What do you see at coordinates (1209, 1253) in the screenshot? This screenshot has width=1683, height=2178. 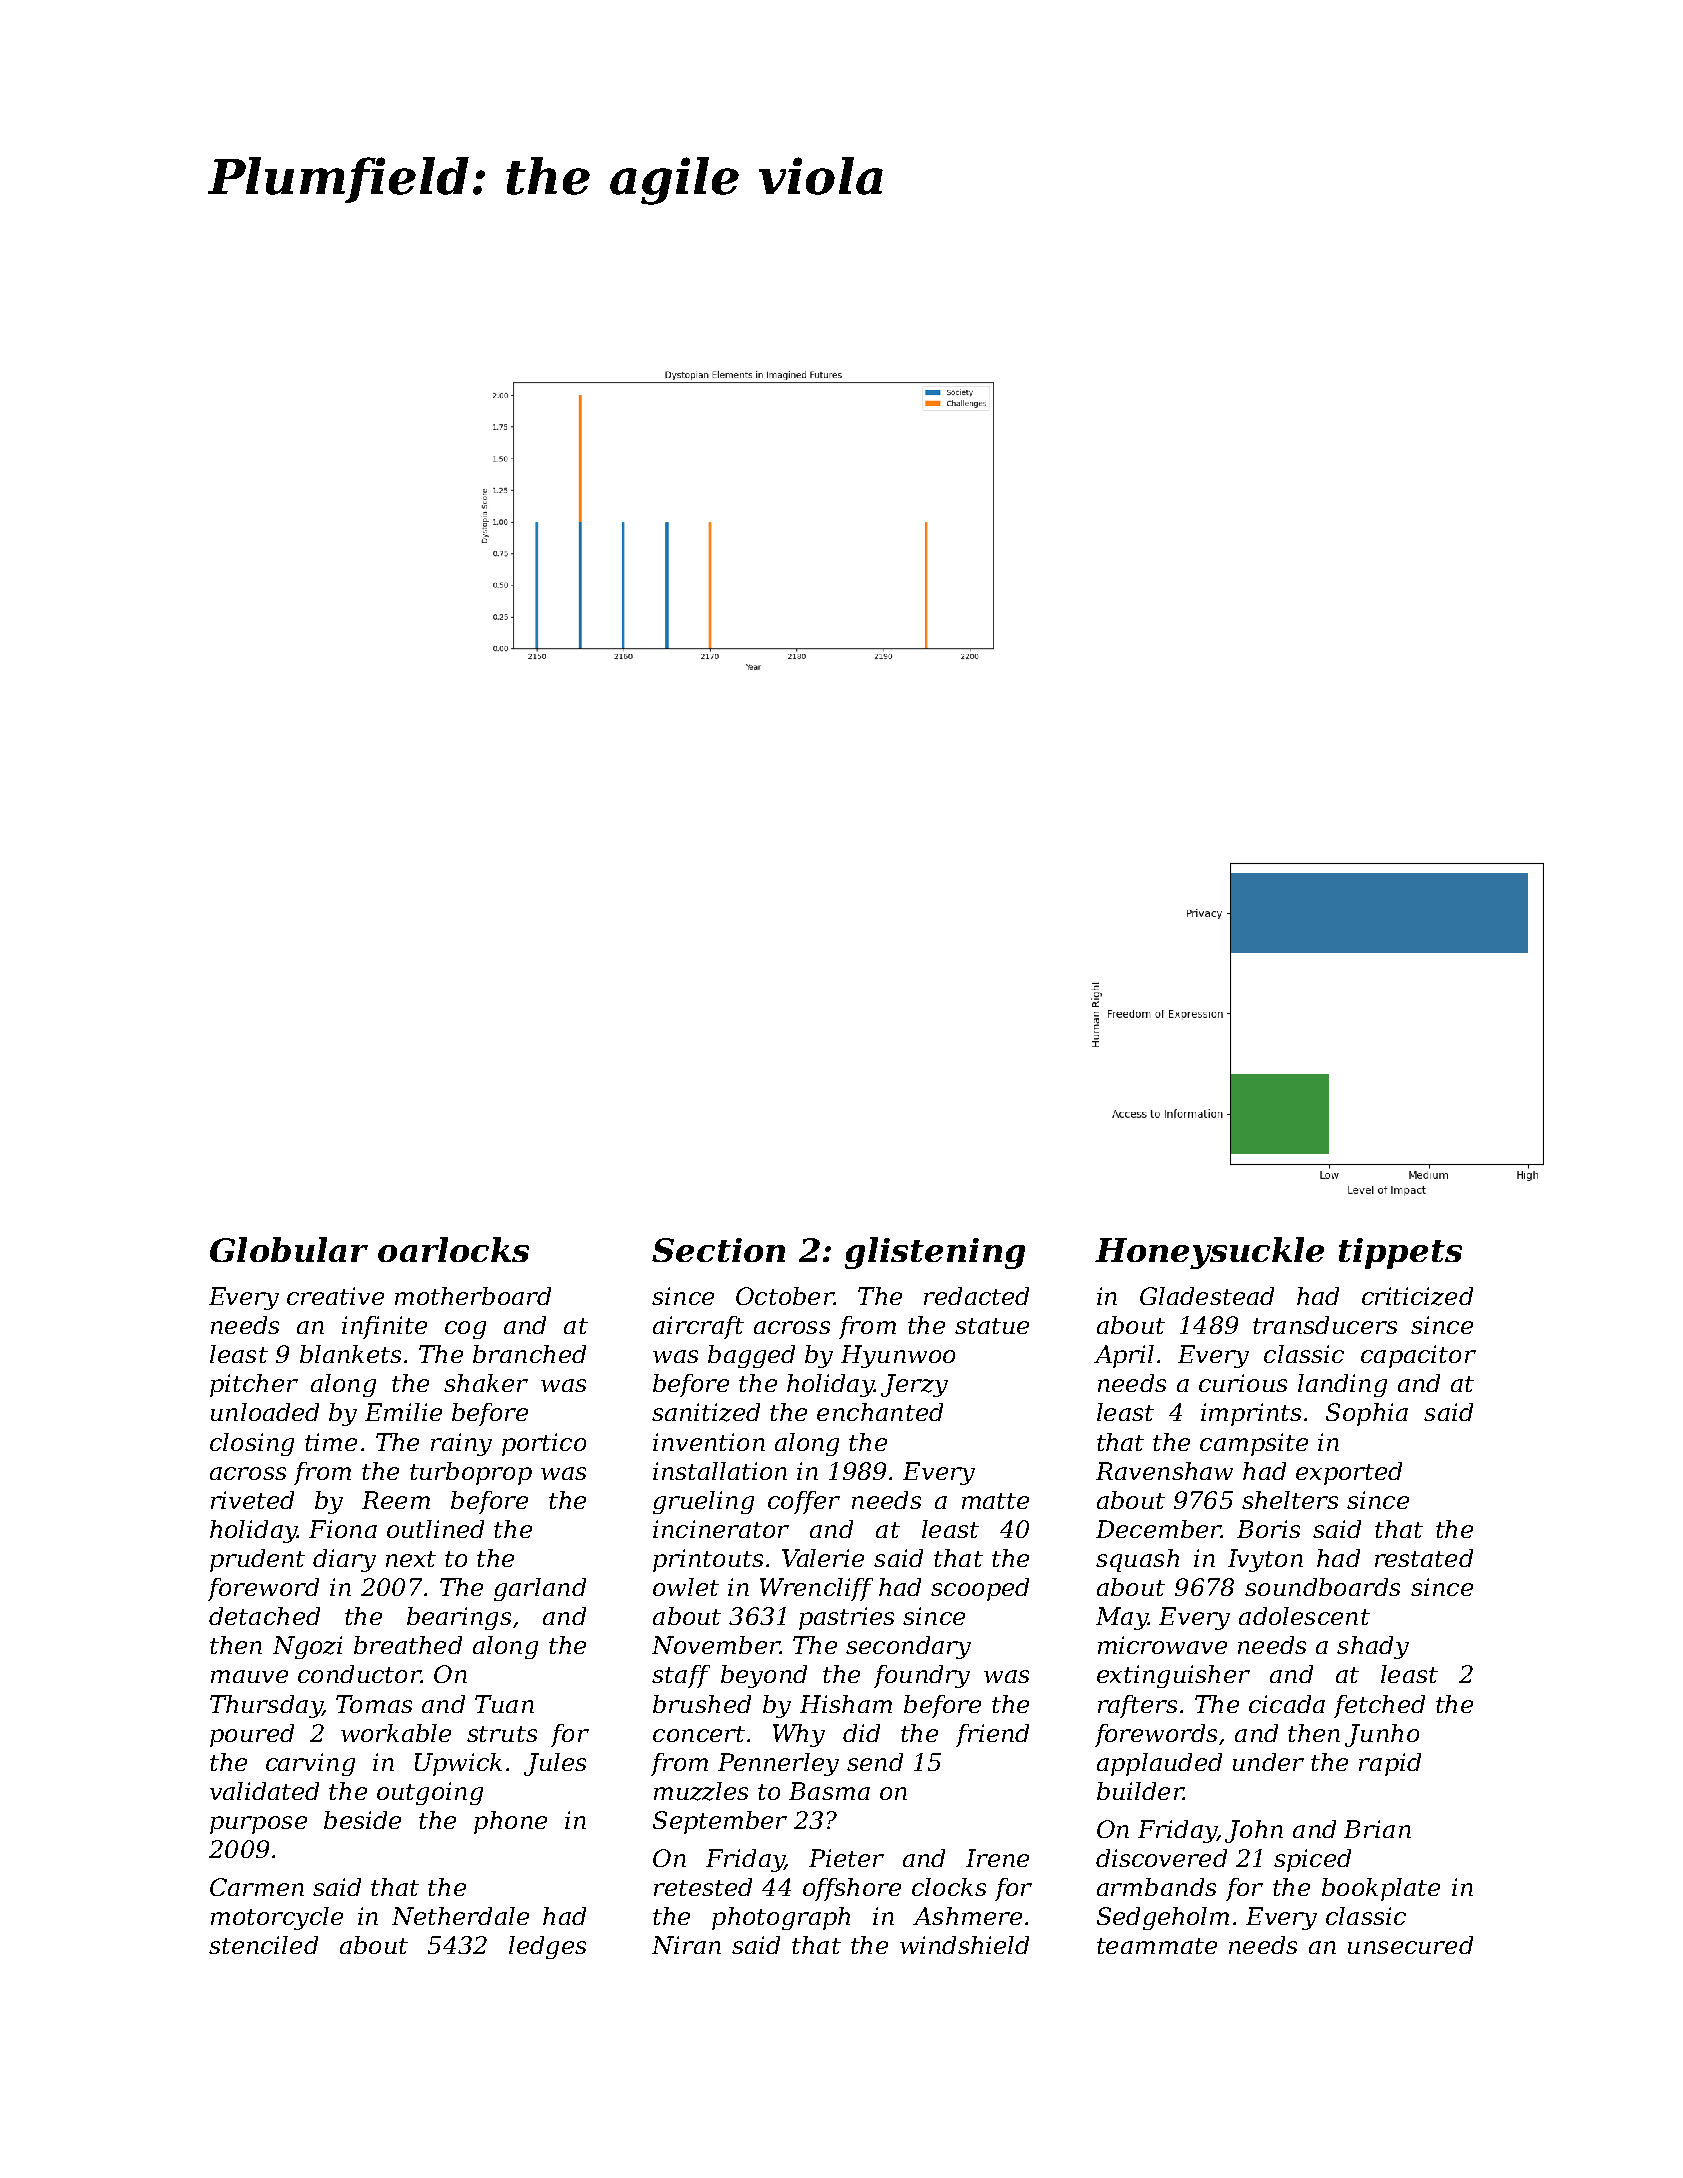 I see `Honeysuckle` at bounding box center [1209, 1253].
